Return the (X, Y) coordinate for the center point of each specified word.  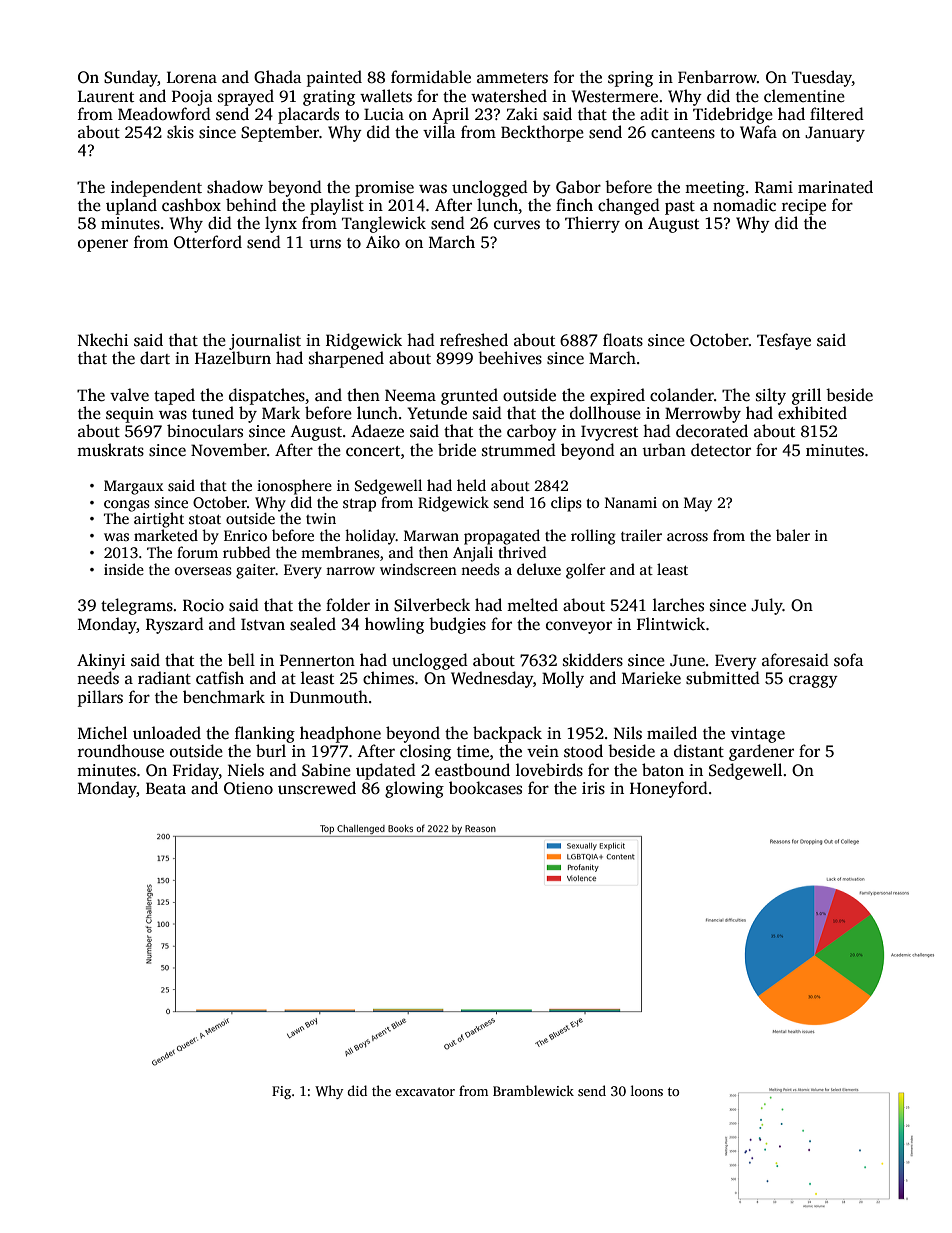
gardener (761, 752)
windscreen (418, 569)
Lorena (192, 77)
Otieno (248, 788)
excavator (425, 1091)
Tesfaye (784, 341)
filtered (837, 114)
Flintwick (671, 623)
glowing (414, 789)
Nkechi (103, 339)
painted (334, 78)
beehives (510, 358)
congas (127, 506)
